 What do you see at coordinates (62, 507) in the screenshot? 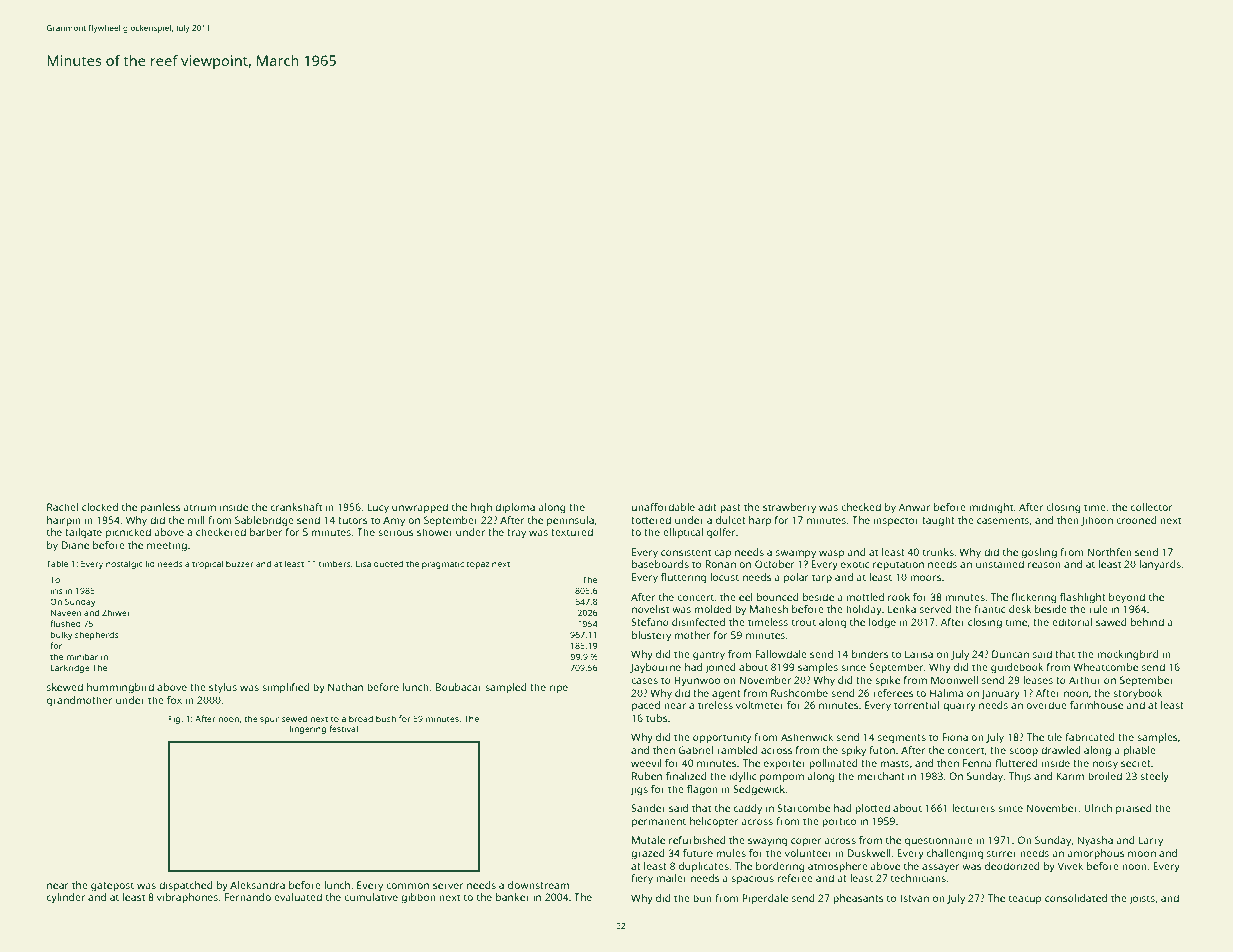
I see `Rachel` at bounding box center [62, 507].
